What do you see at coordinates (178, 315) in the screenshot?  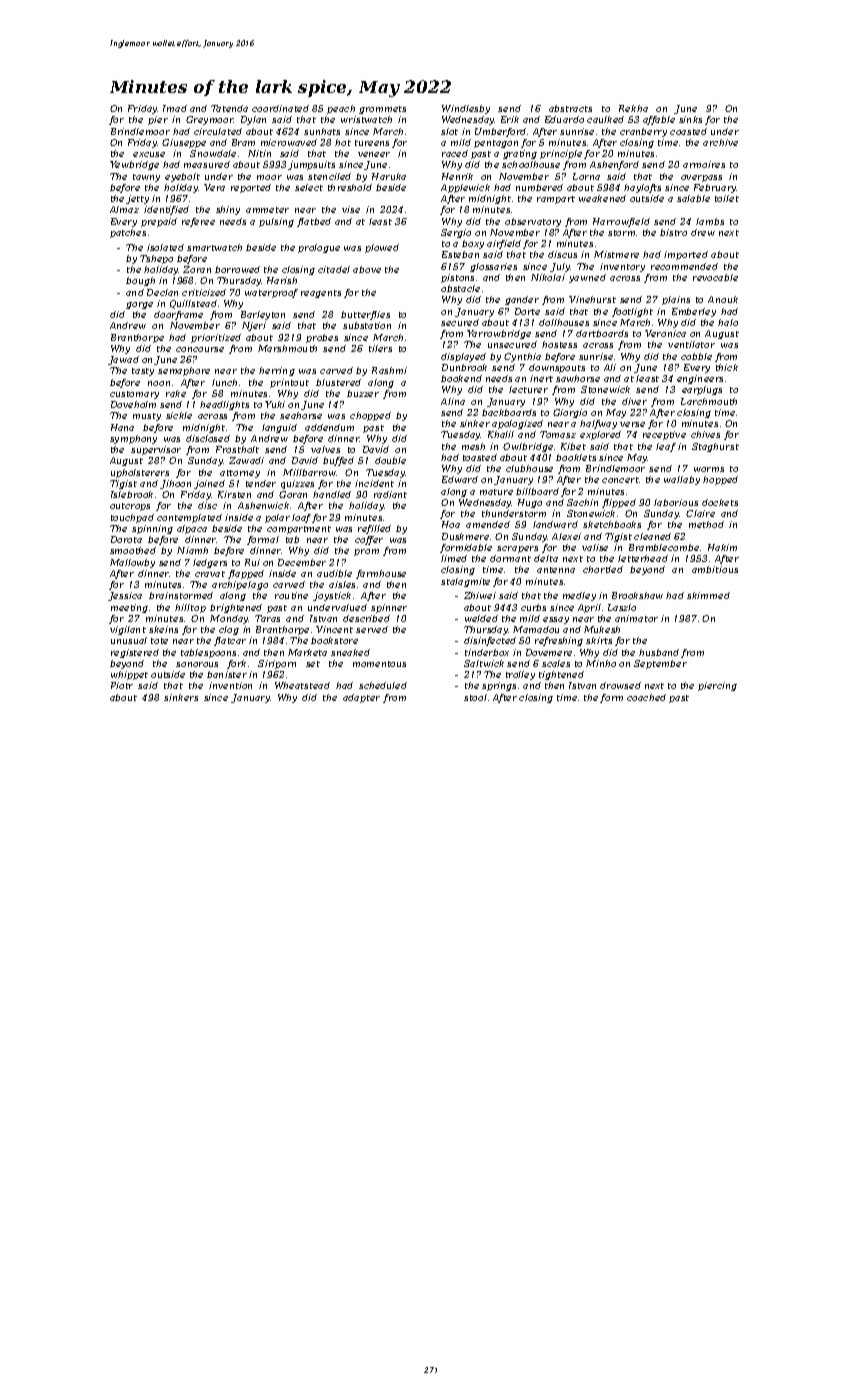 I see `doorframe` at bounding box center [178, 315].
